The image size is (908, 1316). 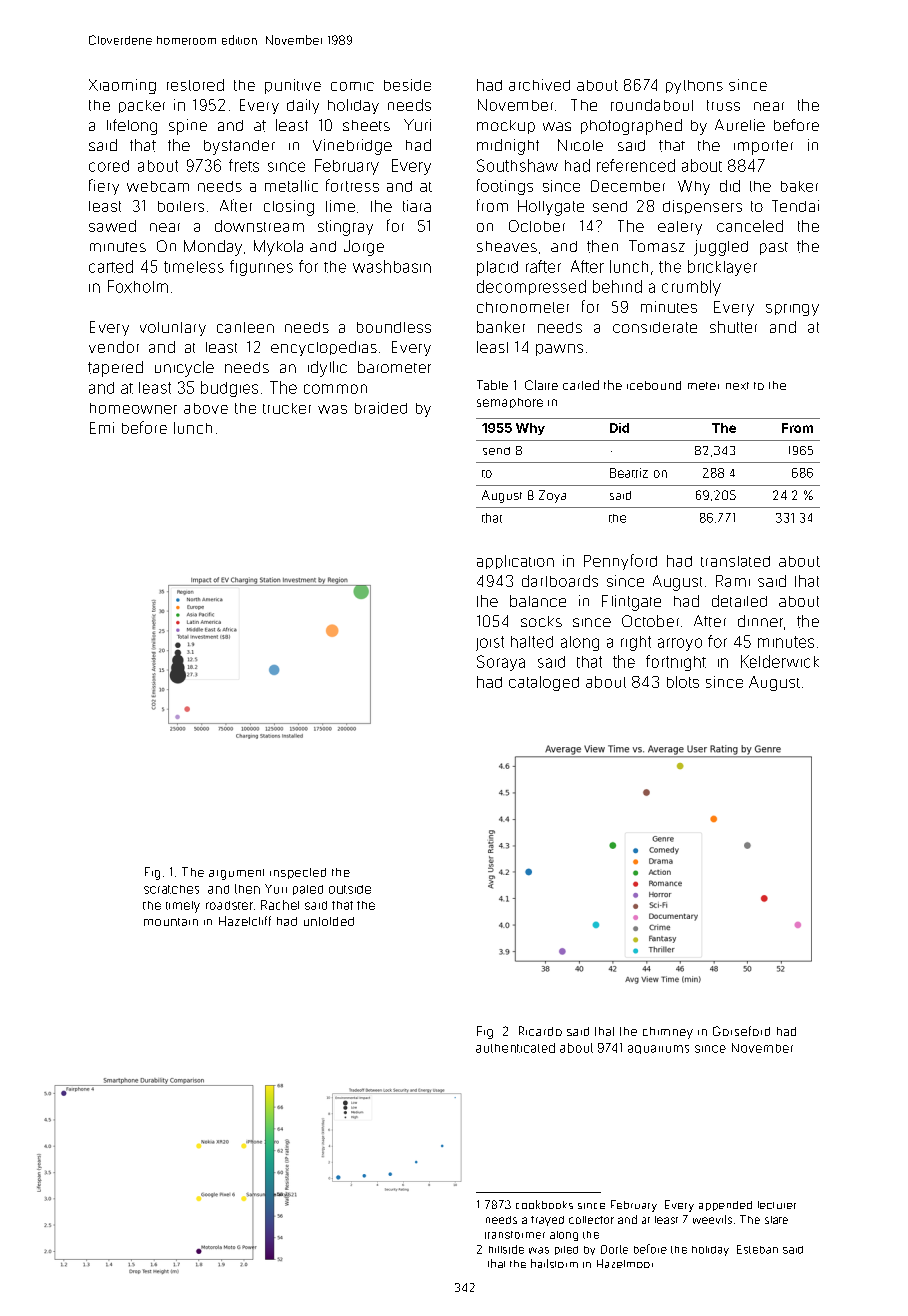 I want to click on Aurelie, so click(x=740, y=125).
